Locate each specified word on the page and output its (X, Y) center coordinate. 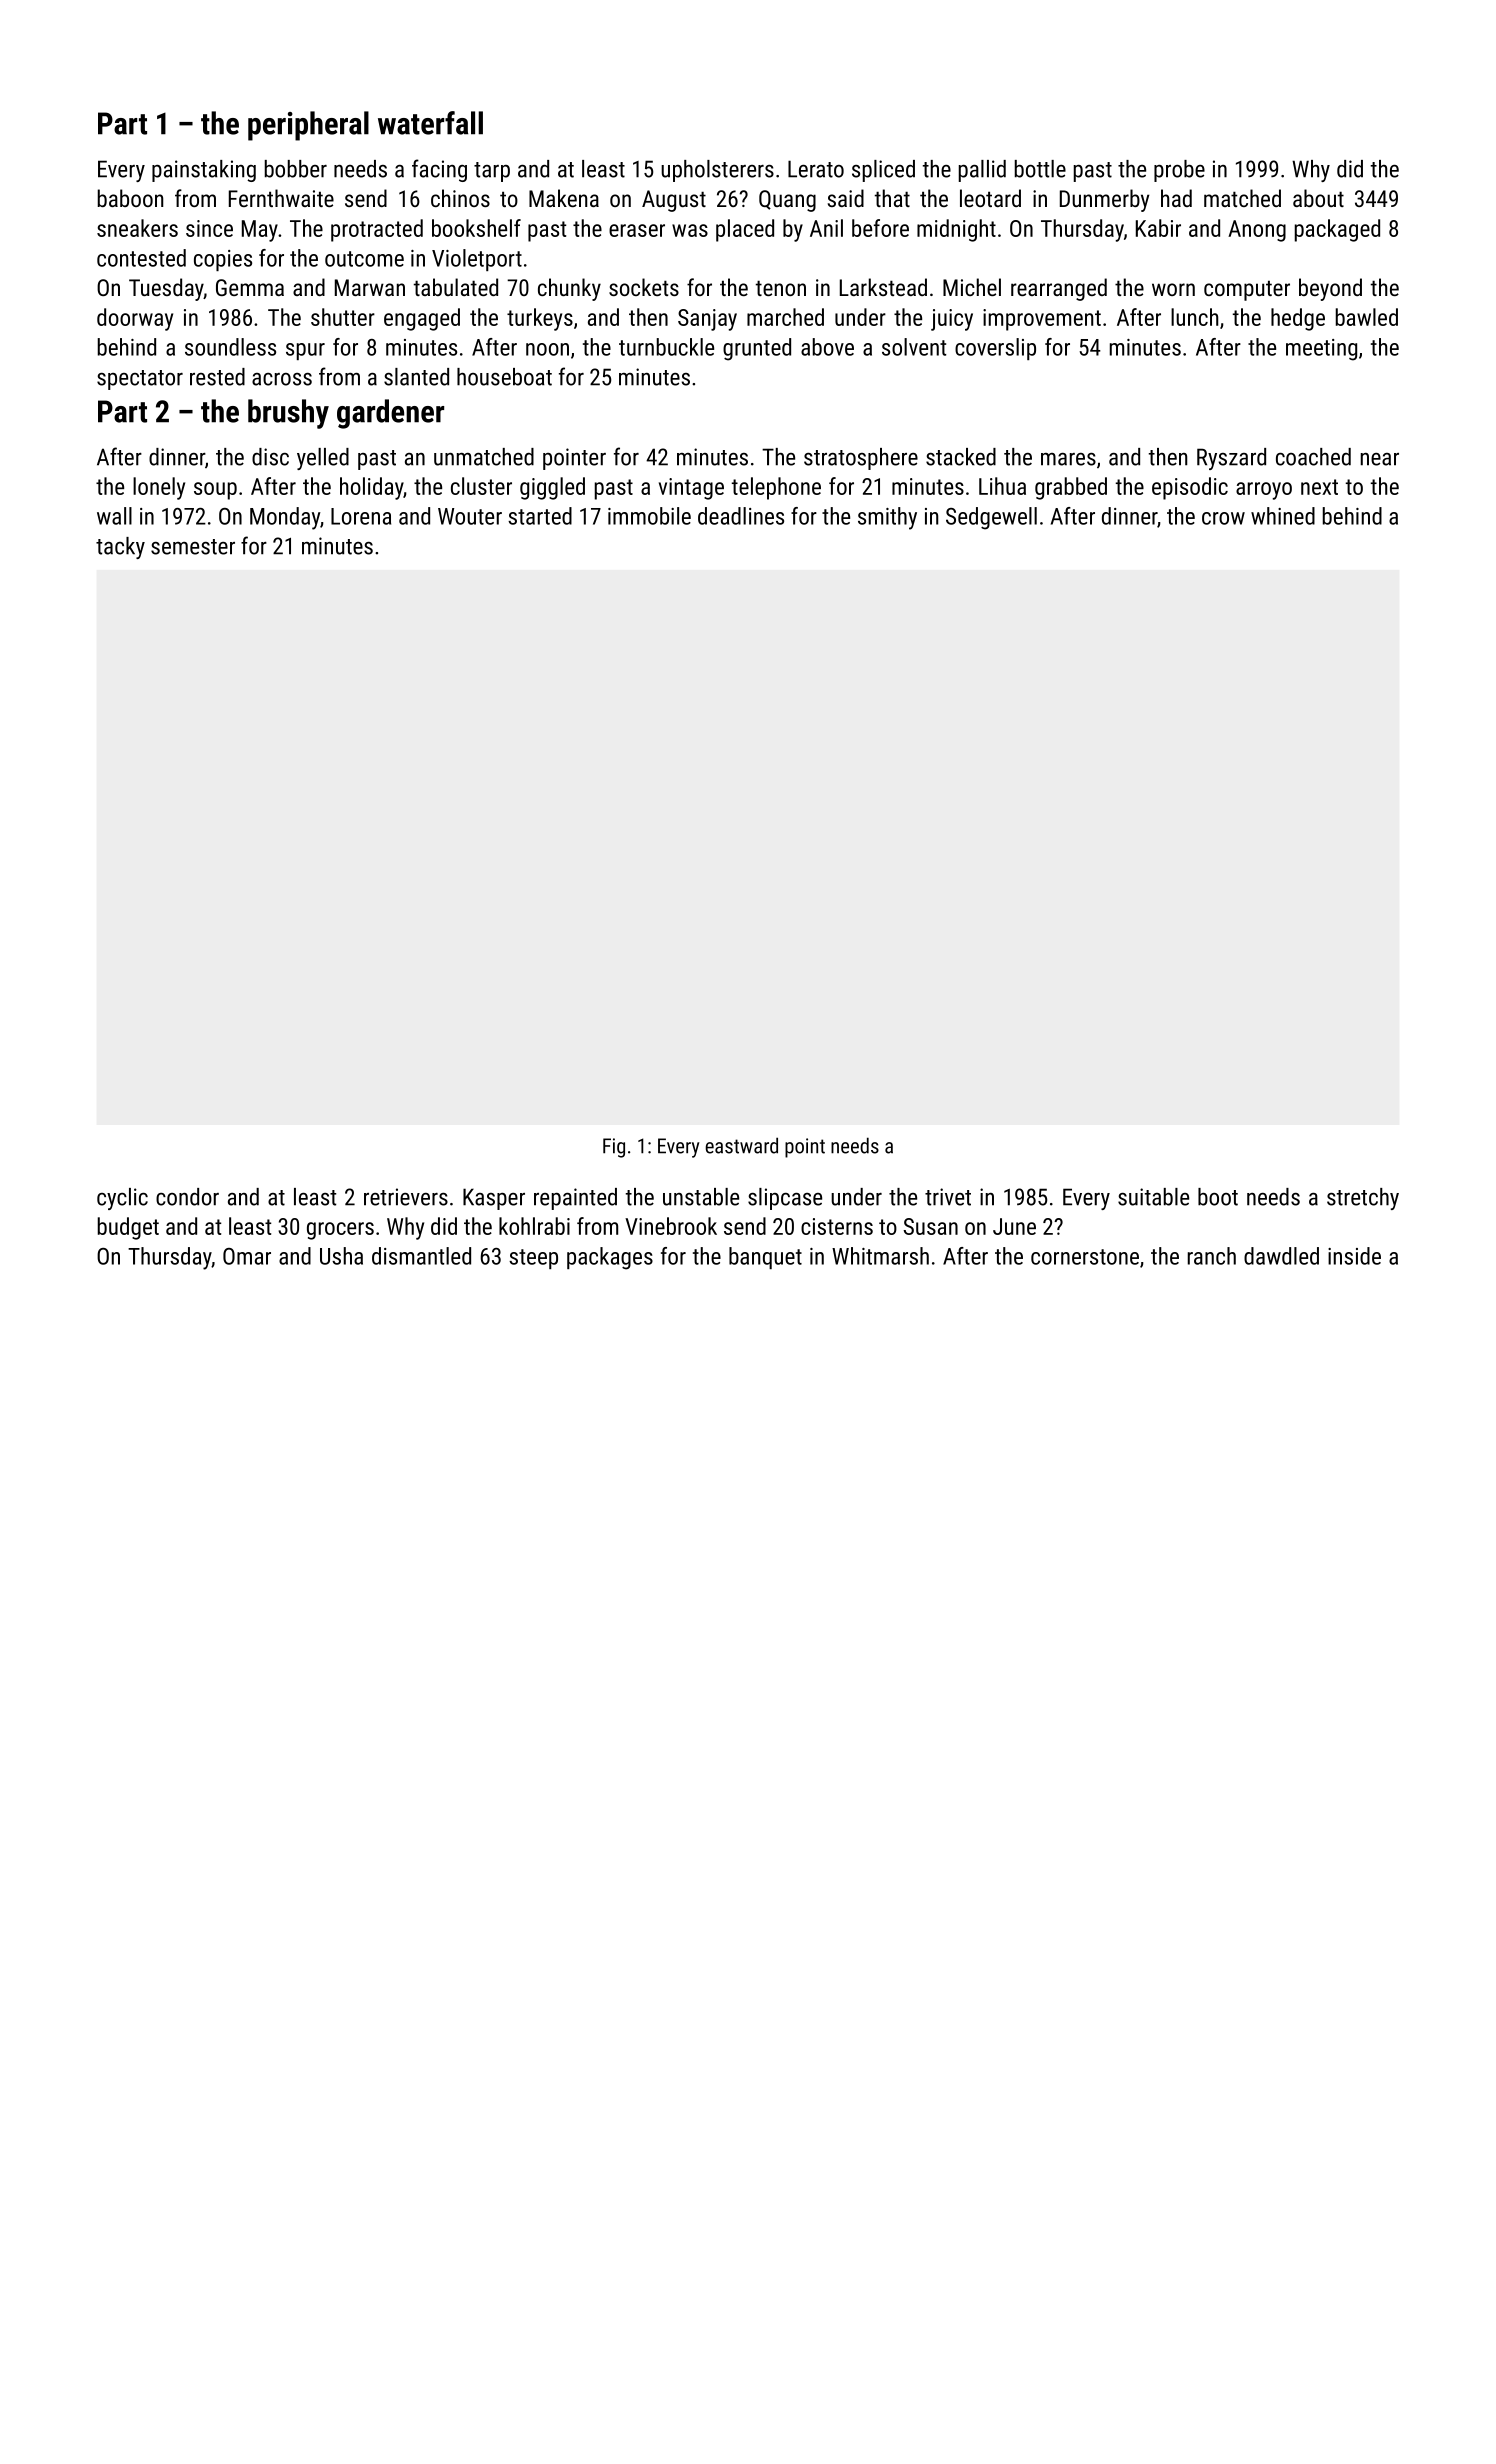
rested (217, 377)
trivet (948, 1197)
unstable (701, 1197)
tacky (120, 548)
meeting (1321, 350)
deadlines (741, 516)
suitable (1153, 1197)
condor (187, 1197)
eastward (741, 1145)
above (827, 347)
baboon (130, 198)
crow (1223, 518)
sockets (644, 287)
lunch (1194, 317)
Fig (614, 1148)
